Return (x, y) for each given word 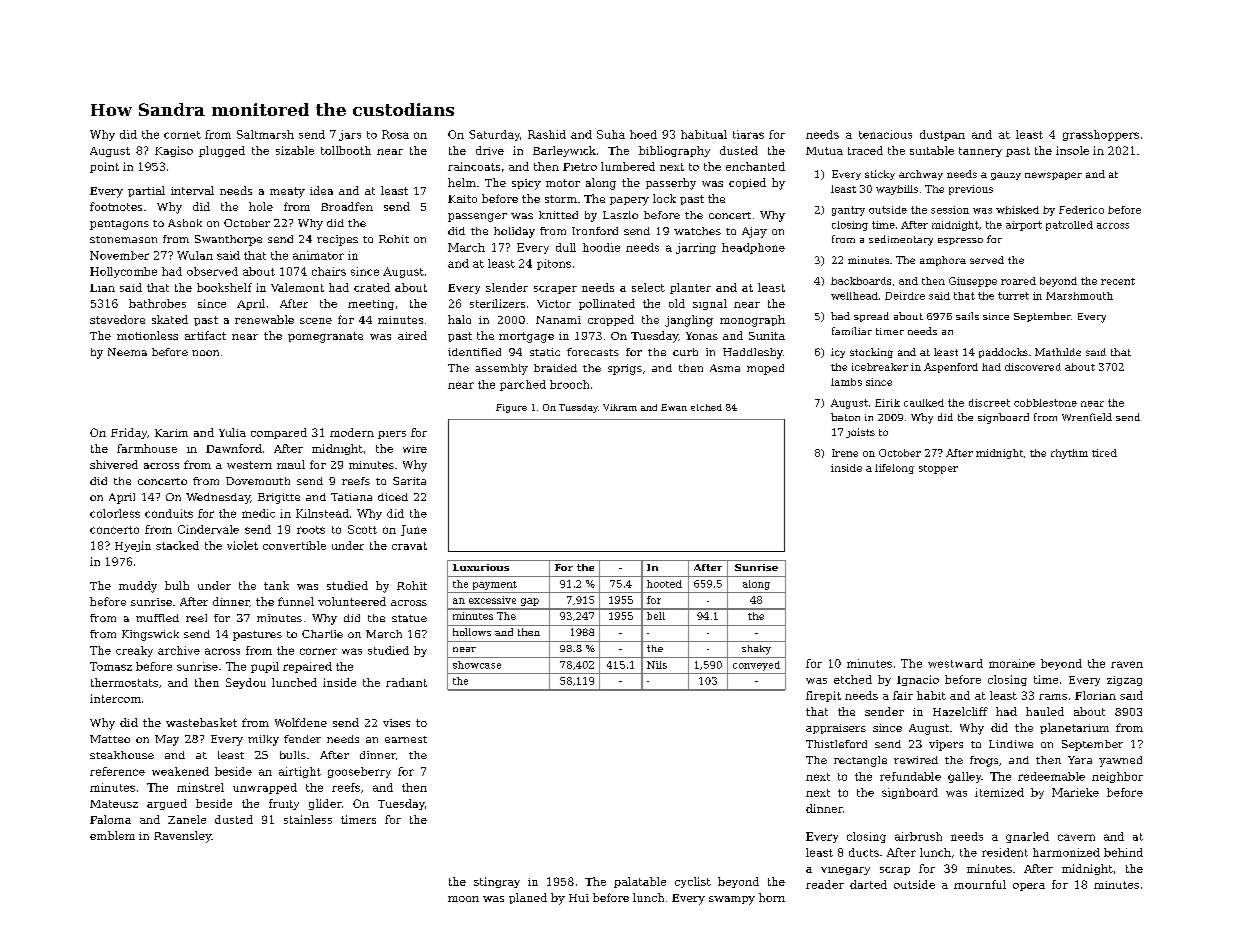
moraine (1012, 663)
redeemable (1051, 776)
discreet (989, 403)
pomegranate (325, 337)
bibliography (674, 151)
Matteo (110, 739)
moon (463, 899)
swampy (732, 900)
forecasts (593, 352)
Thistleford (836, 744)
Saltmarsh (265, 134)
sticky (880, 175)
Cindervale (208, 529)
